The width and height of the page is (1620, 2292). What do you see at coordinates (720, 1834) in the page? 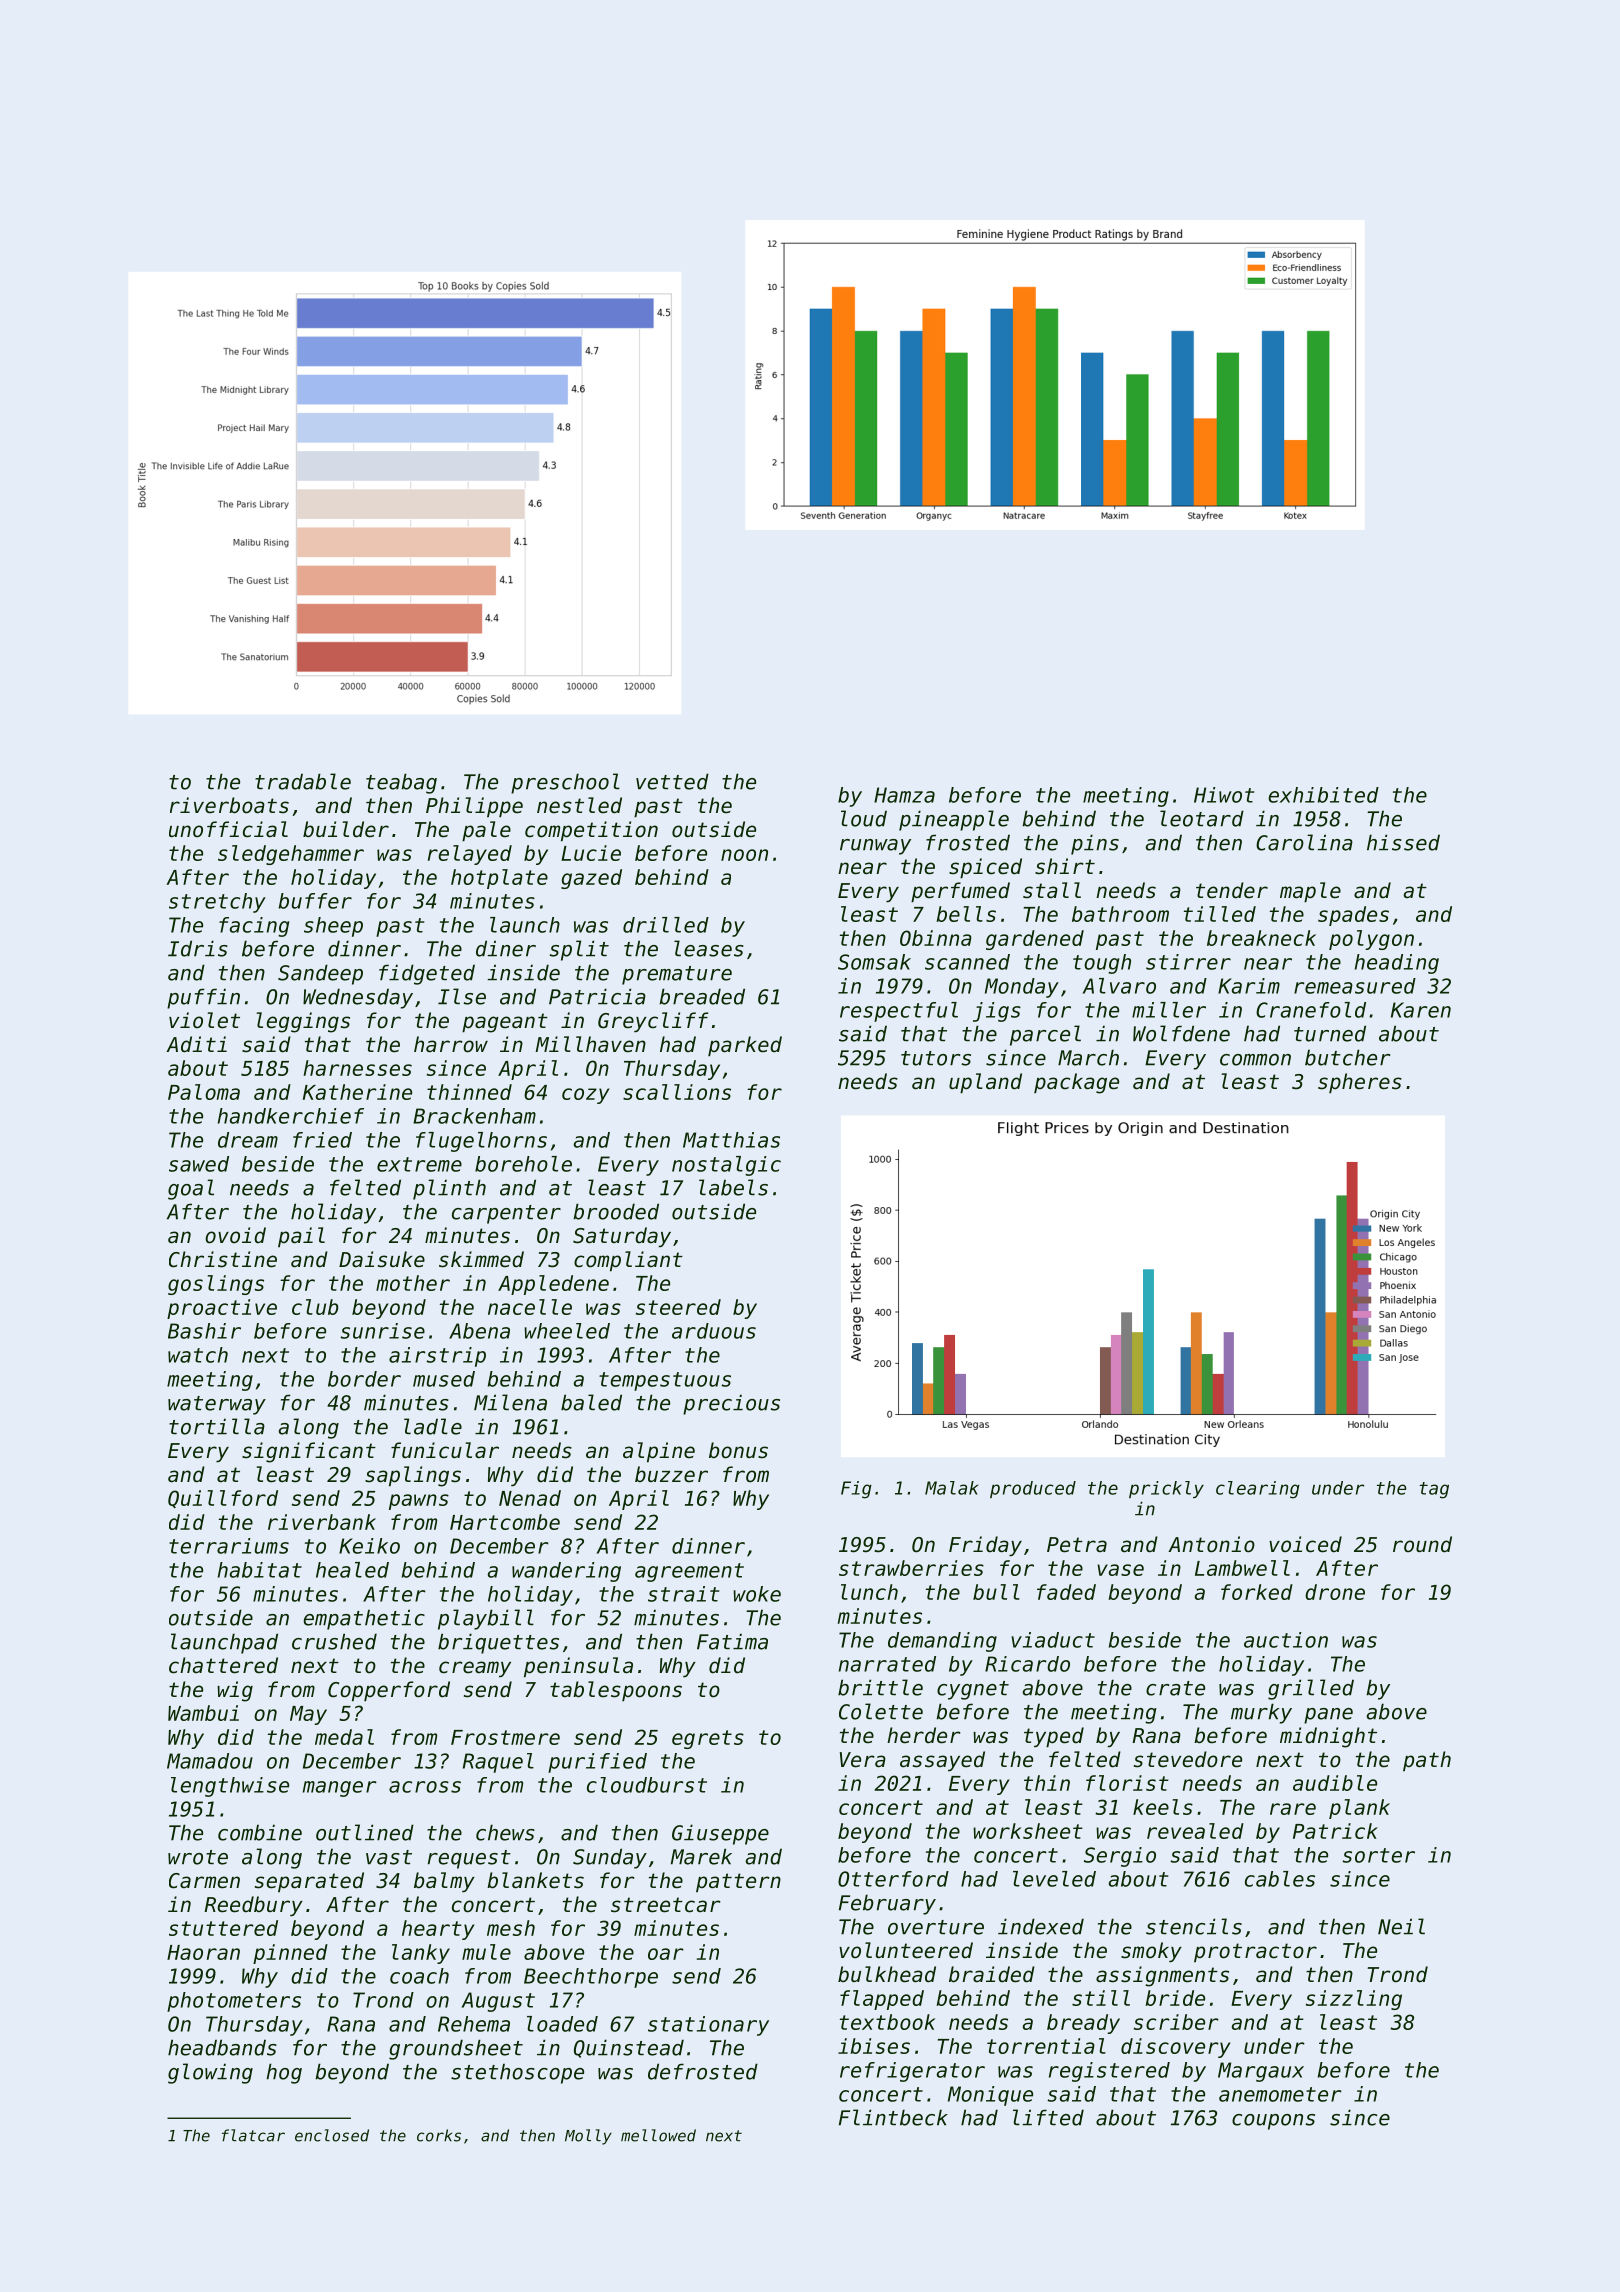
I see `Giuseppe` at bounding box center [720, 1834].
